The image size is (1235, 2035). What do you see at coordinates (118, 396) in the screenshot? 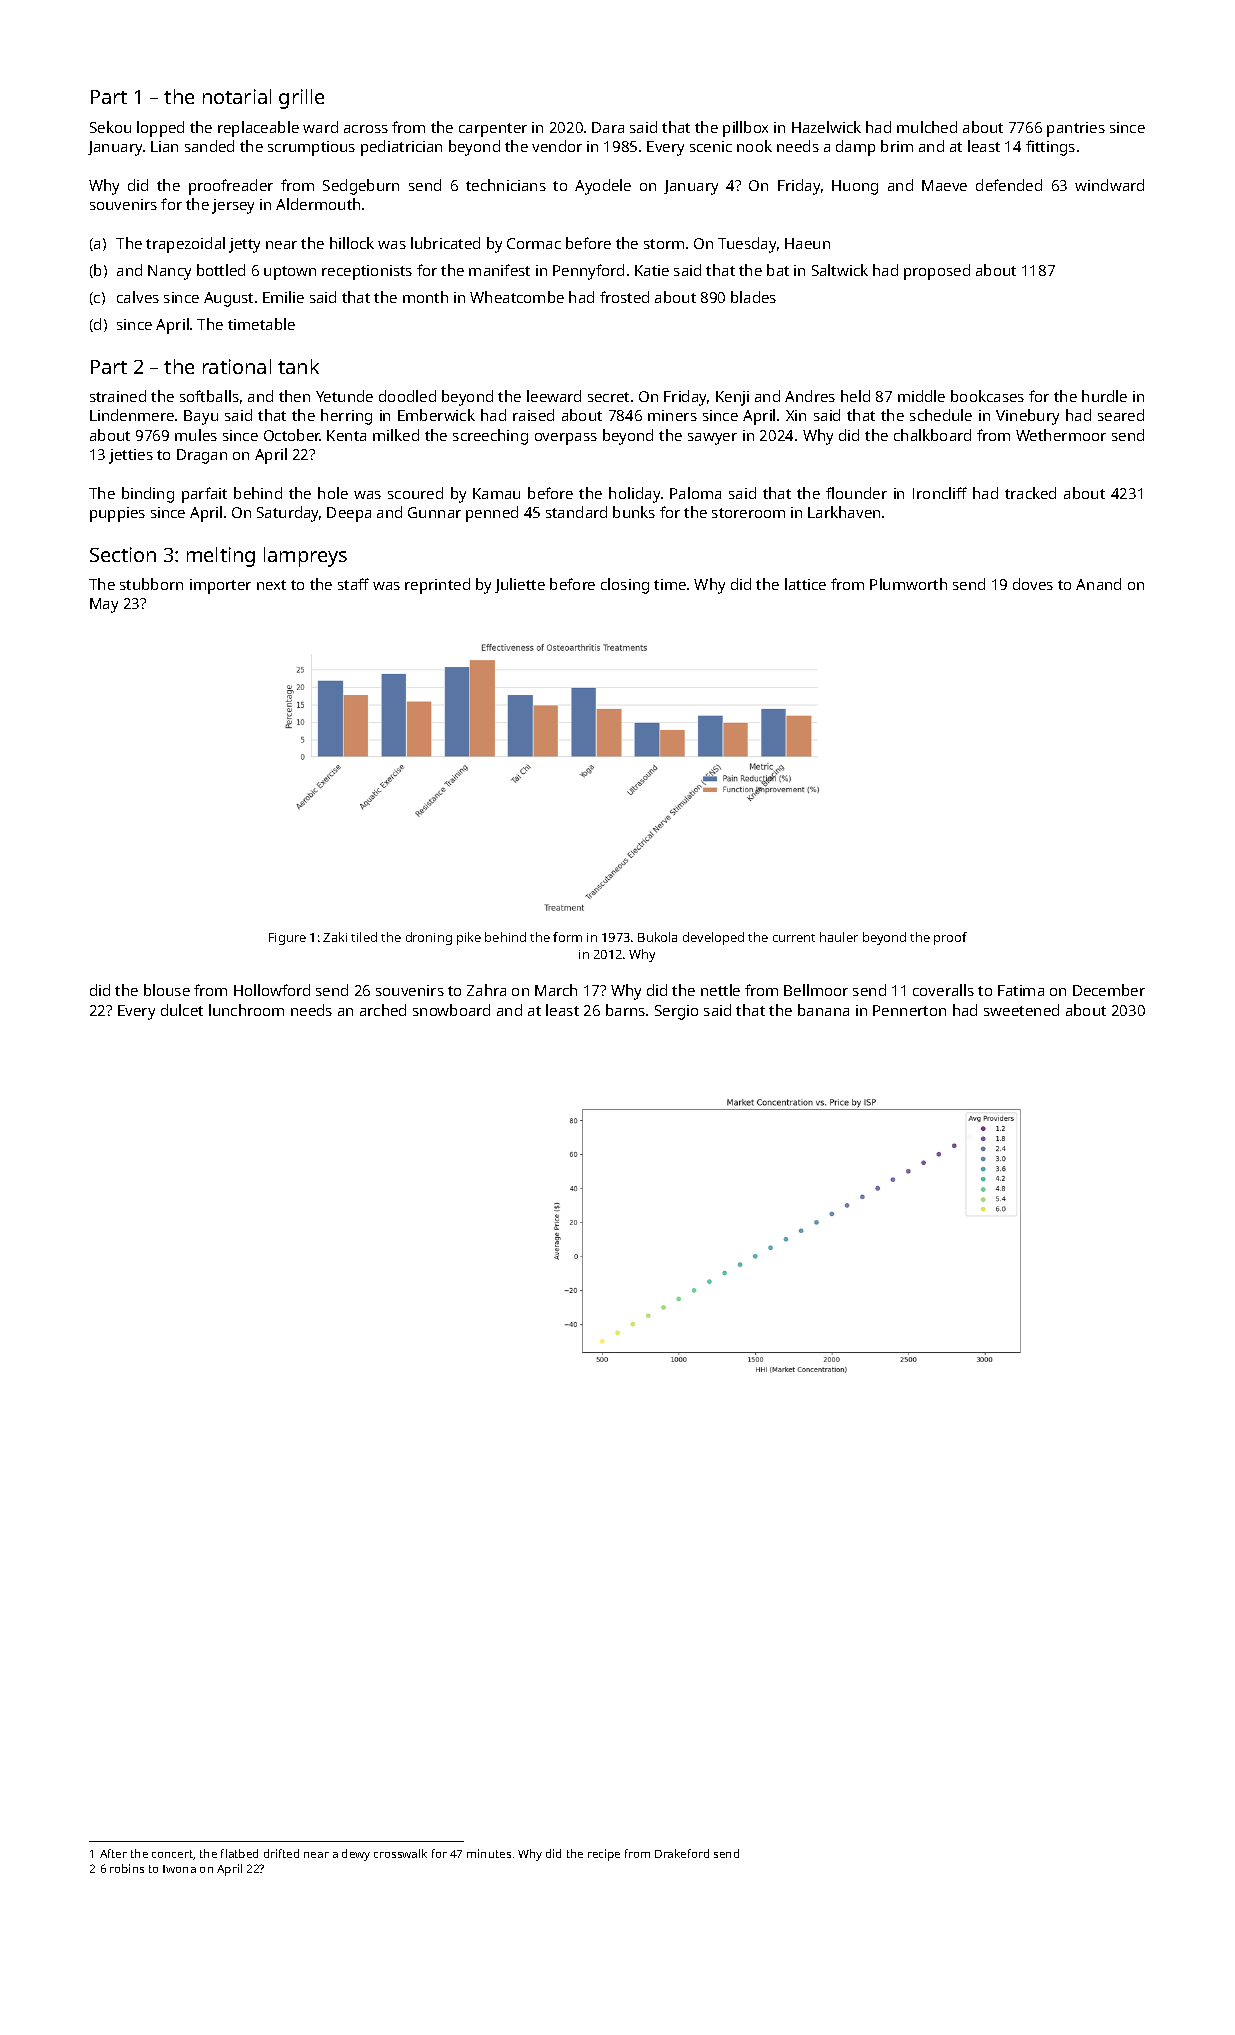
I see `strained` at bounding box center [118, 396].
